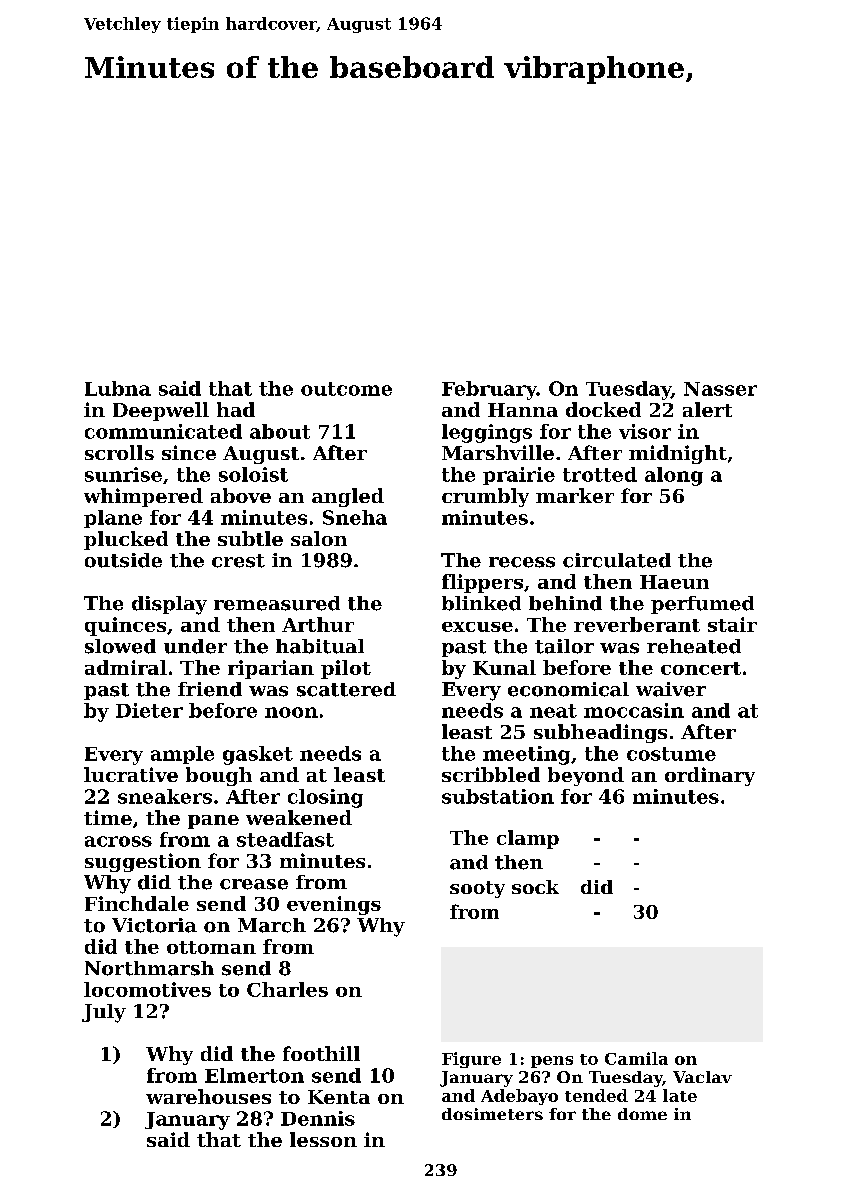 The width and height of the page is (847, 1201). What do you see at coordinates (325, 798) in the page?
I see `closing` at bounding box center [325, 798].
